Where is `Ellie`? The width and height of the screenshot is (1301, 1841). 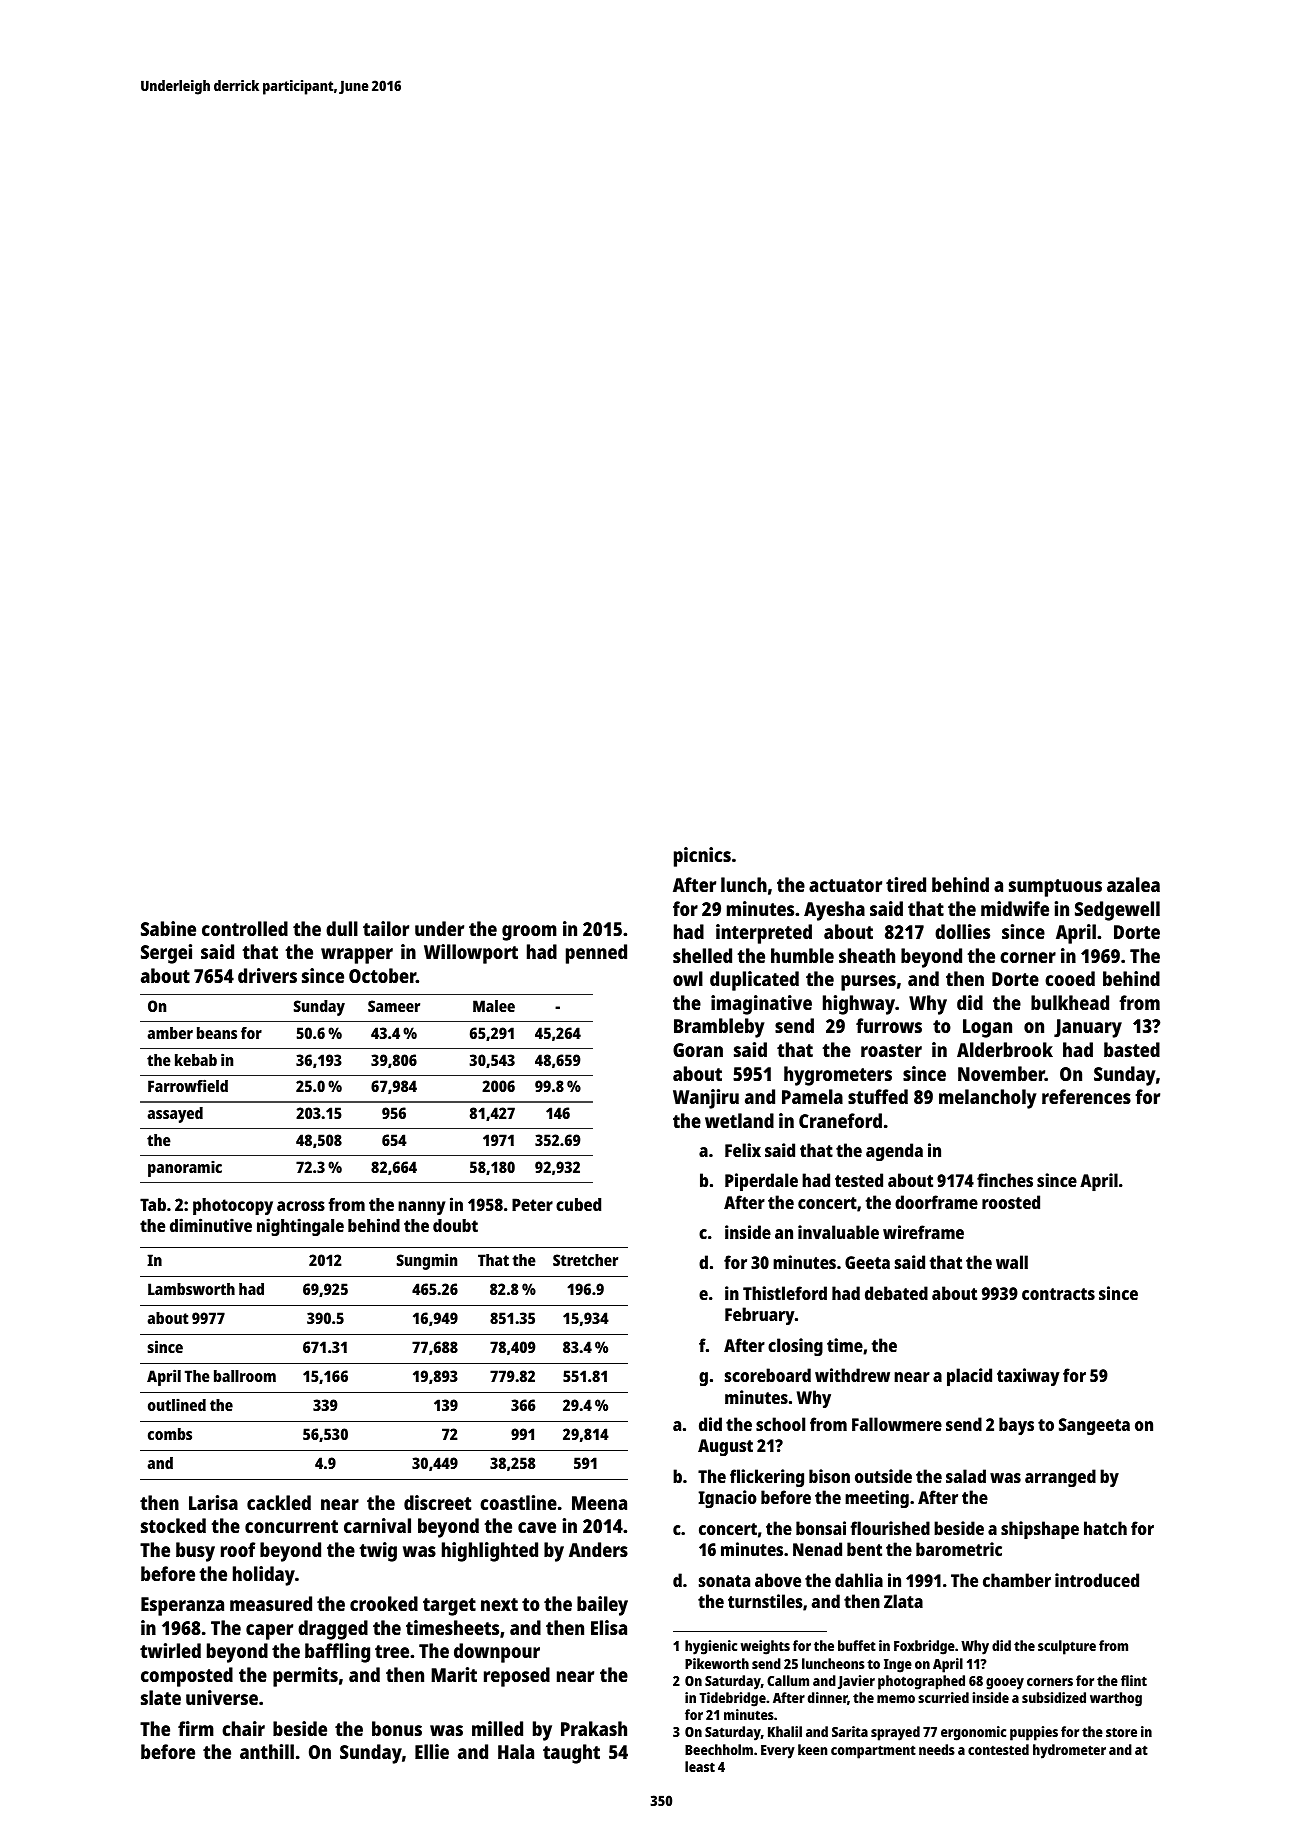
Ellie is located at coordinates (432, 1751).
